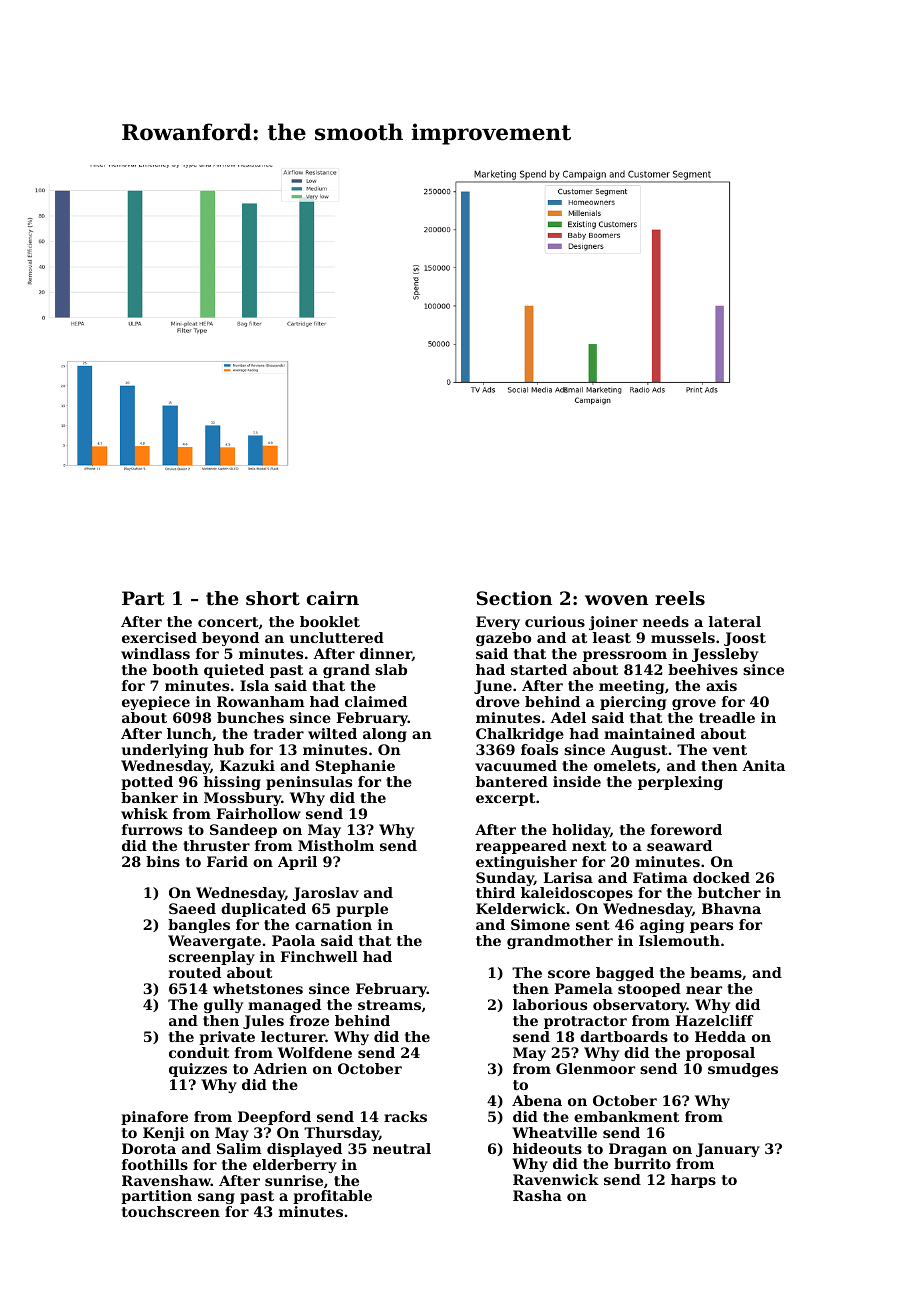  Describe the element at coordinates (385, 735) in the screenshot. I see `along` at that location.
